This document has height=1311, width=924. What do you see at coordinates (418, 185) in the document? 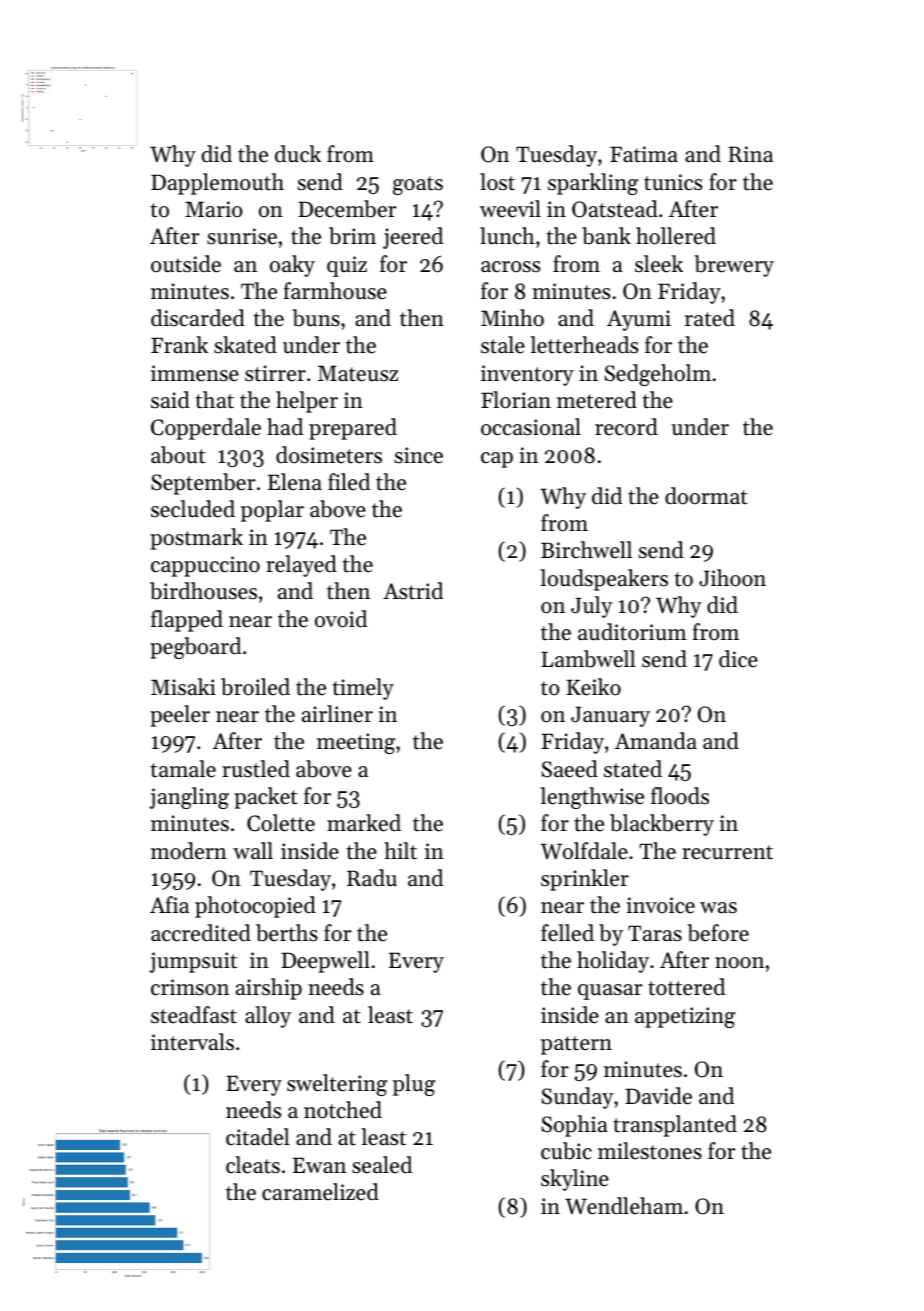
I see `goats` at bounding box center [418, 185].
